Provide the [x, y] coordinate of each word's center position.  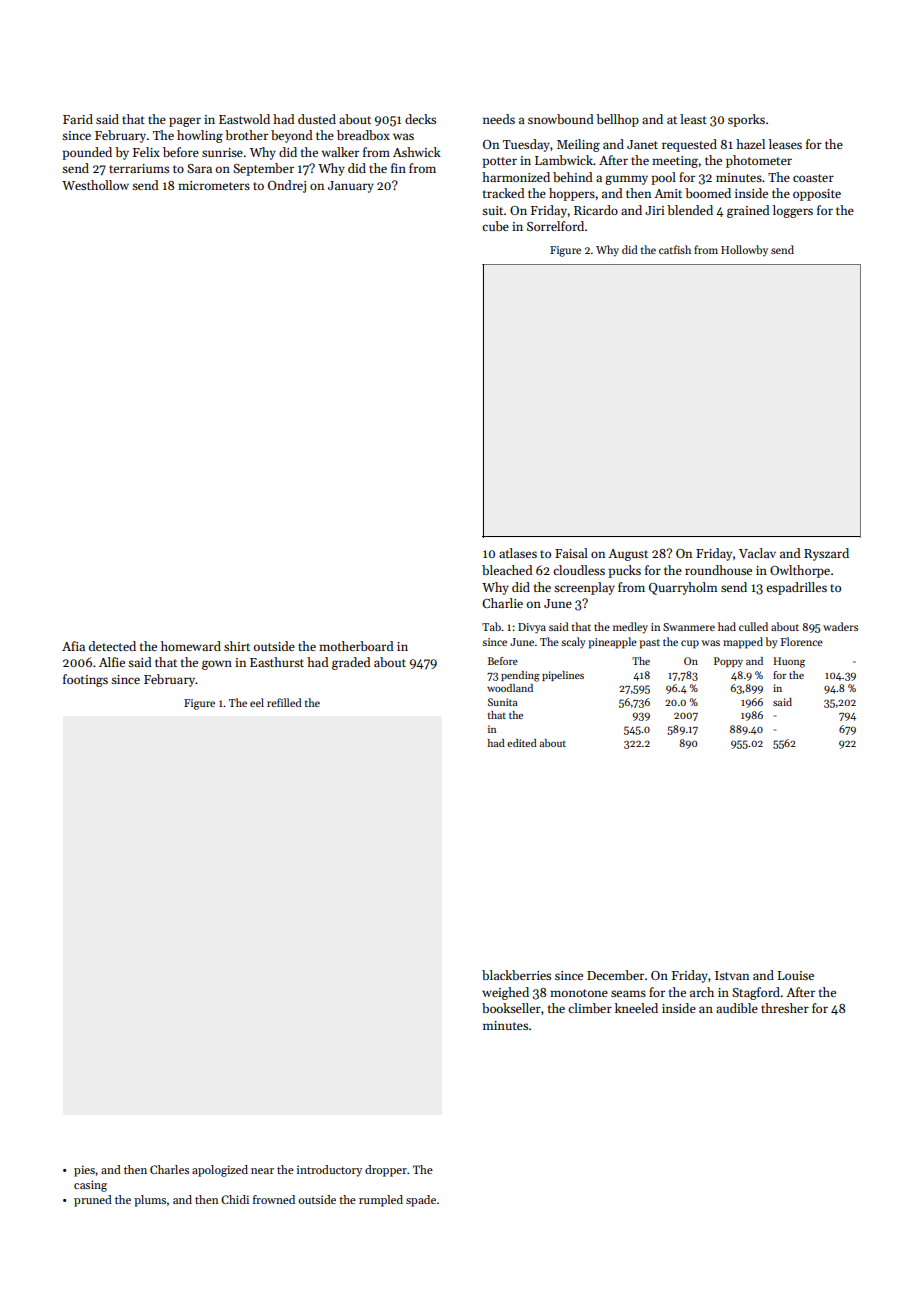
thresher [785, 1008]
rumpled [381, 1201]
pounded [87, 153]
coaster [813, 178]
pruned [93, 1201]
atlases [518, 553]
